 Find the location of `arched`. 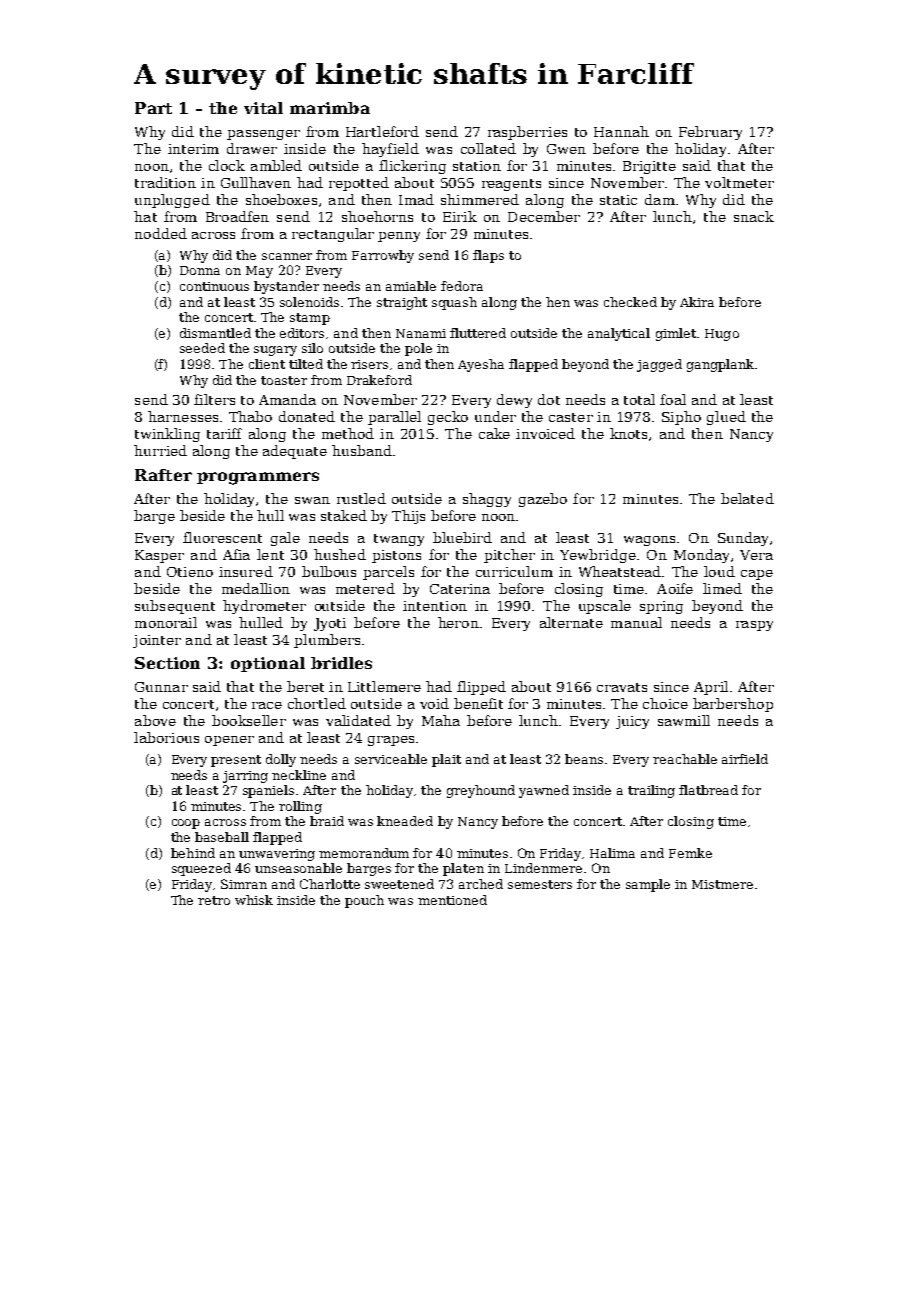

arched is located at coordinates (481, 884).
